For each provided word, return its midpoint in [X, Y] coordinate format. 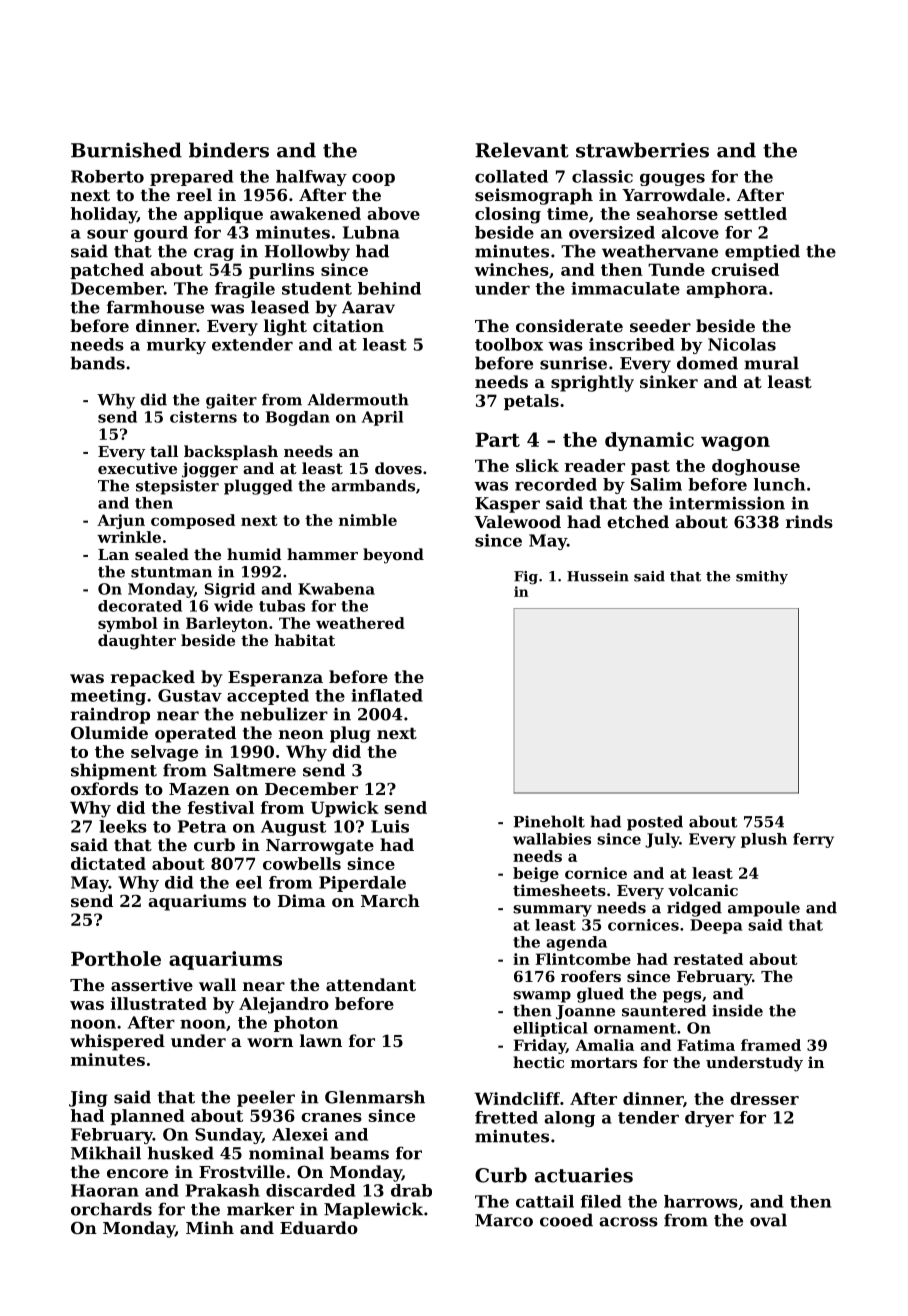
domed [707, 363]
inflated [387, 695]
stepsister [177, 487]
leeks [123, 826]
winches [511, 269]
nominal [286, 1153]
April [382, 418]
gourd [161, 234]
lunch [779, 484]
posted [655, 823]
